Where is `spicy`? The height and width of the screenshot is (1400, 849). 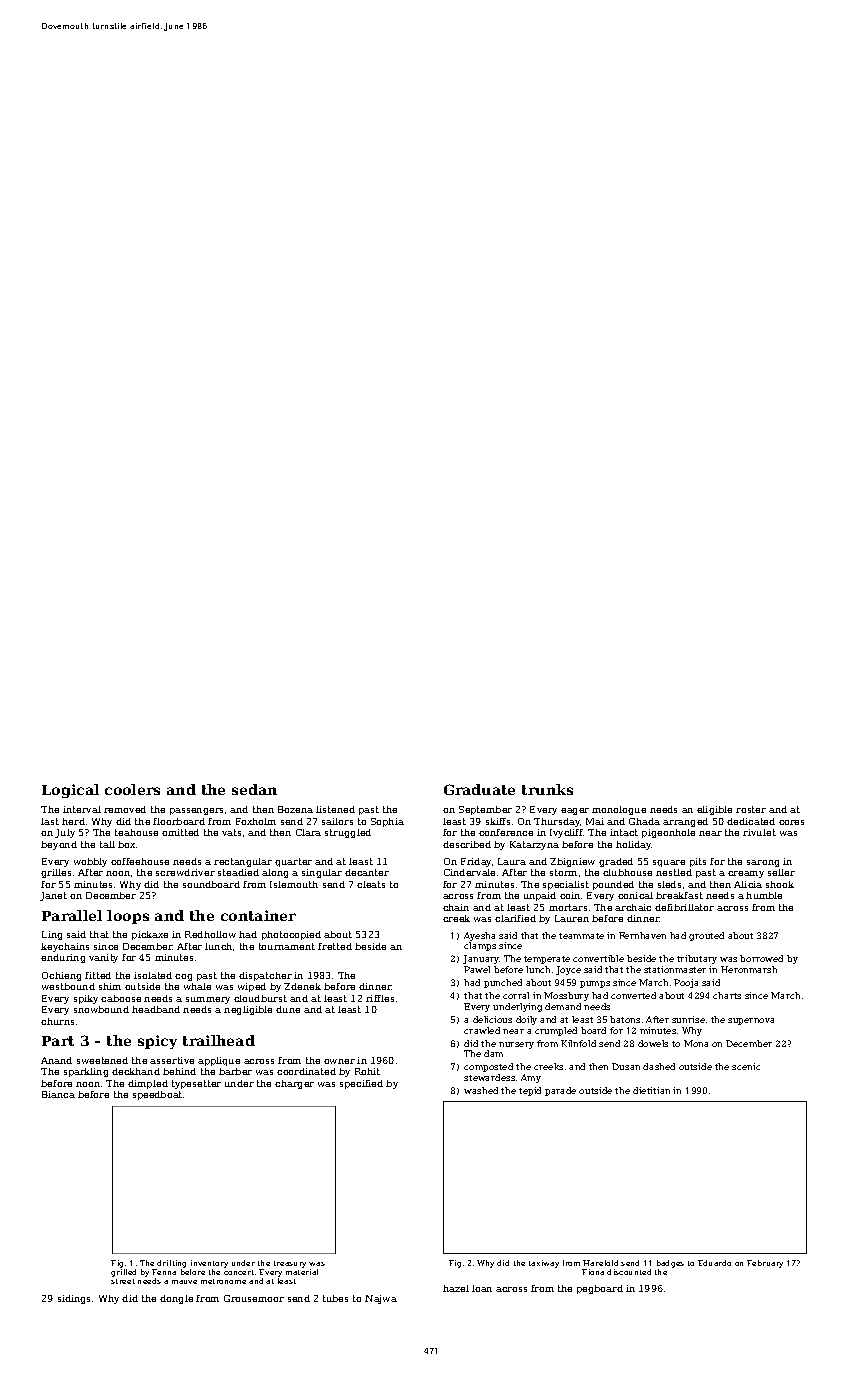 spicy is located at coordinates (157, 1042).
